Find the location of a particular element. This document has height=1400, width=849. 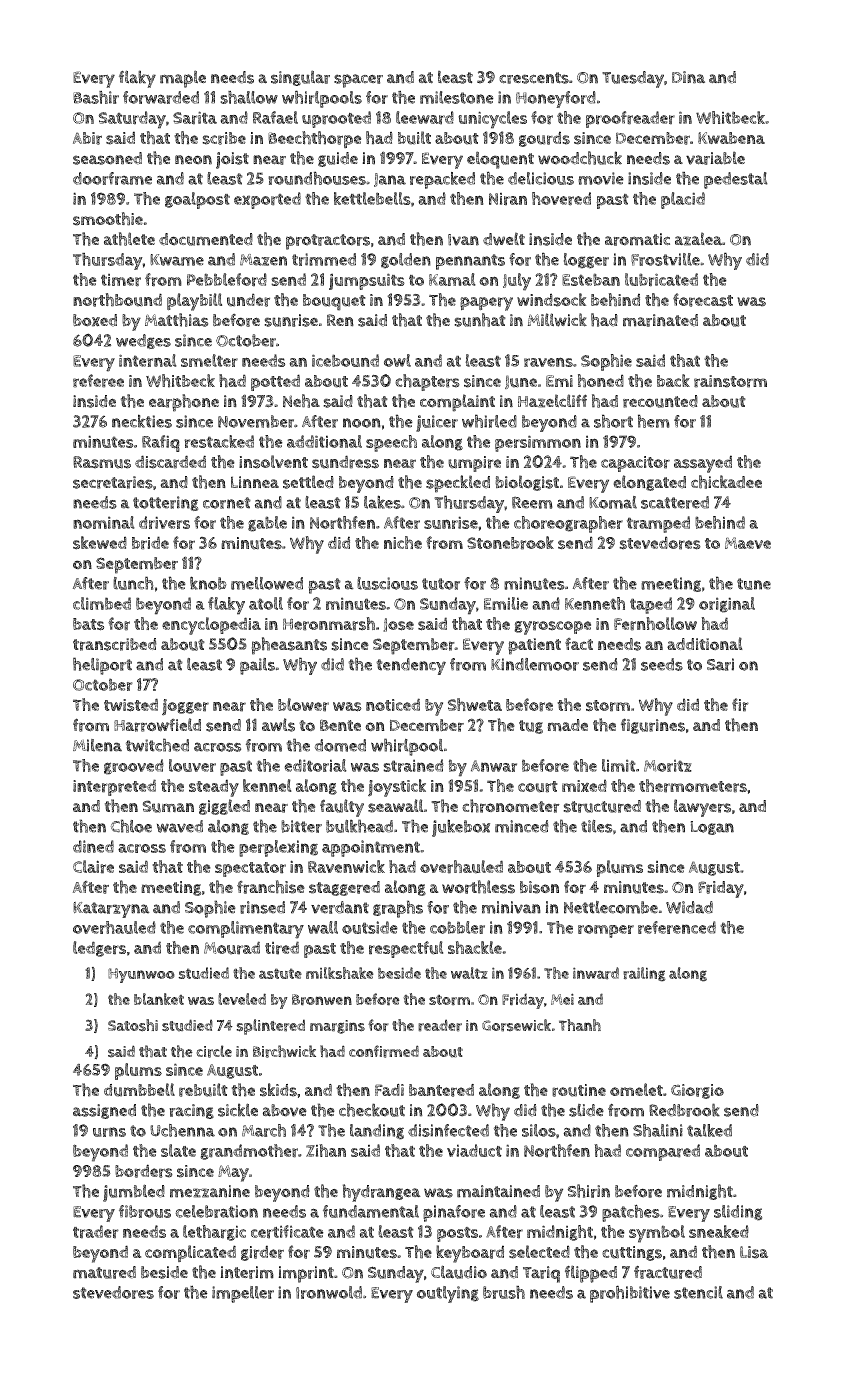

referenced is located at coordinates (677, 927).
